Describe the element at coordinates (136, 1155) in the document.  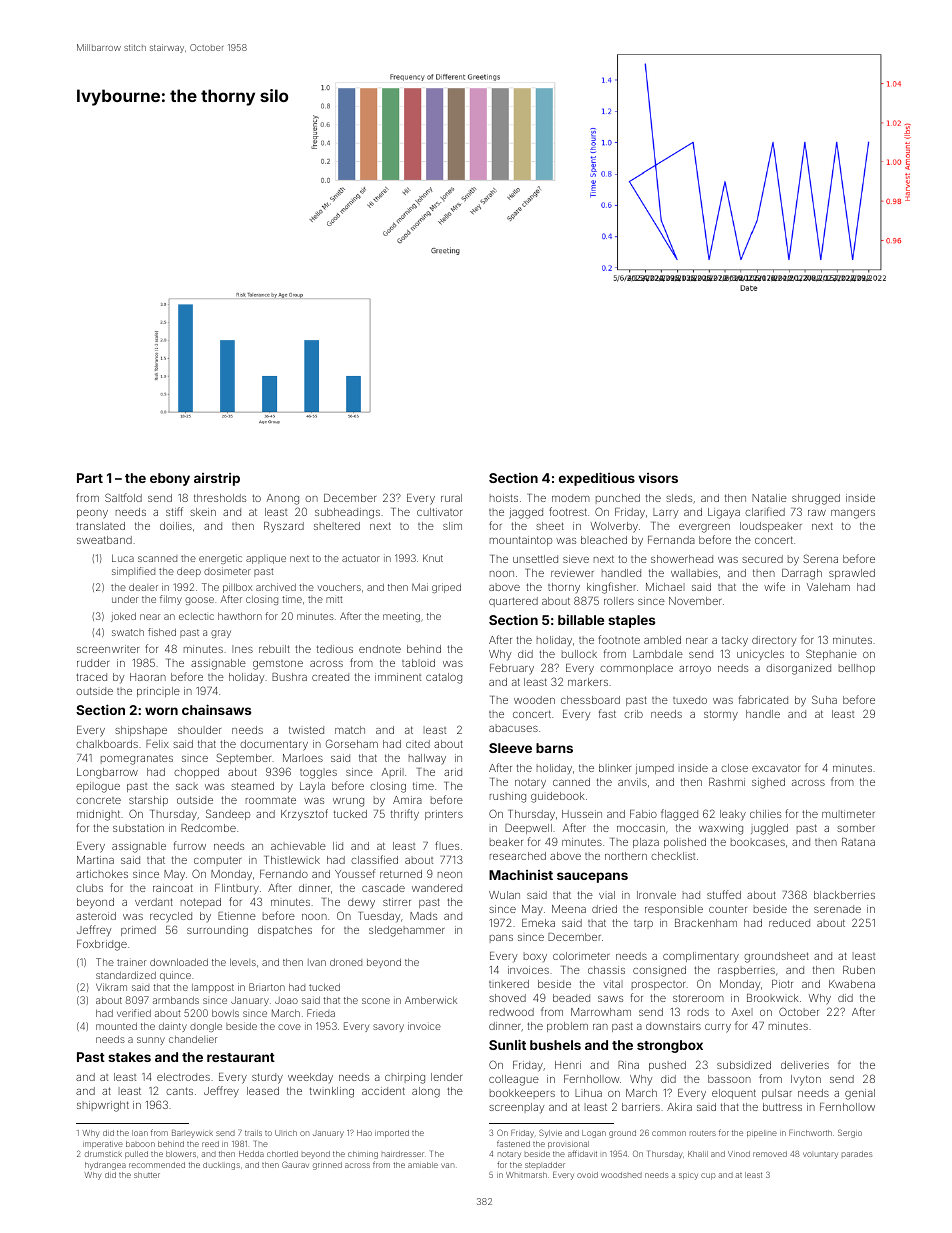
I see `pulled` at that location.
